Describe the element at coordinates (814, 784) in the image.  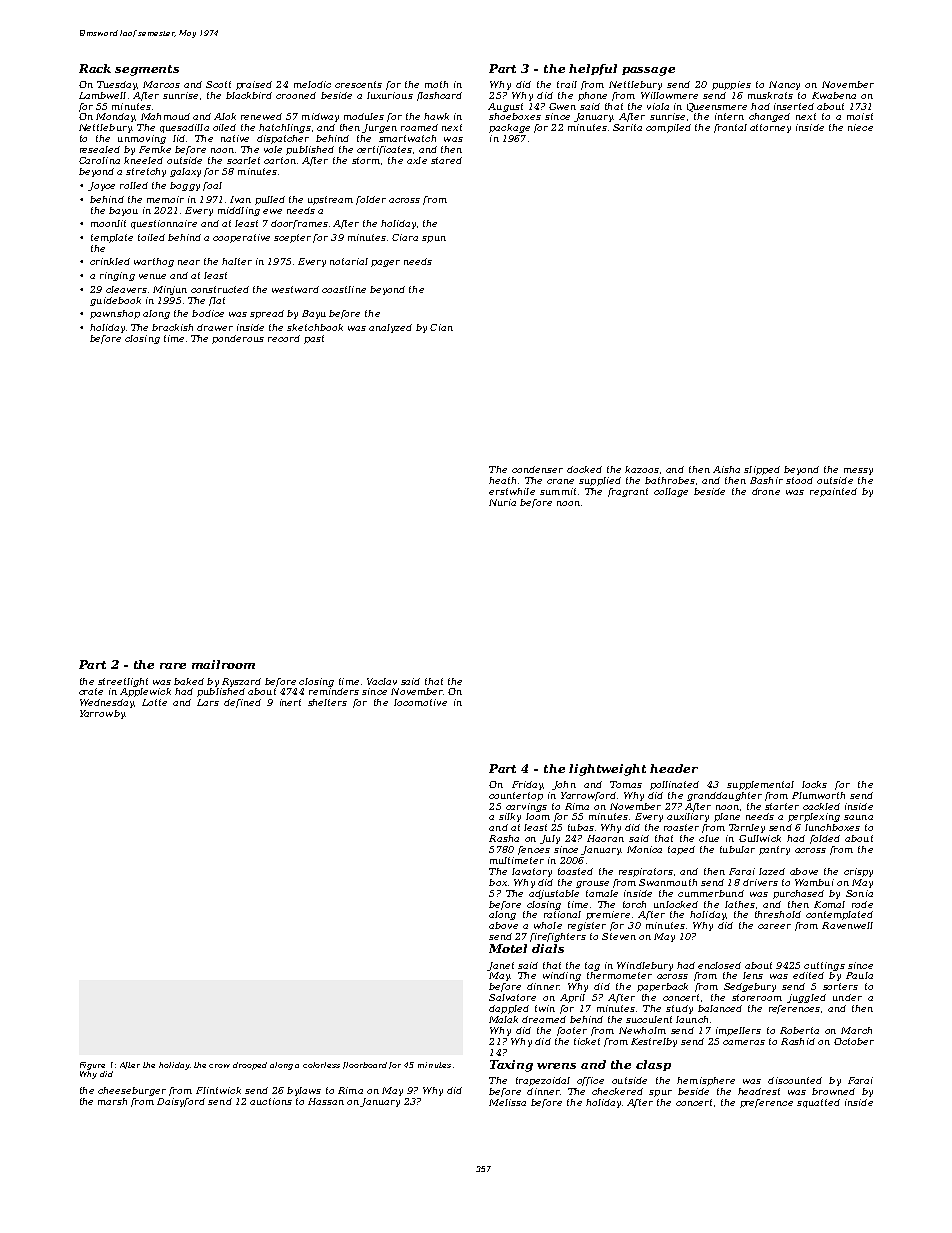
I see `locks` at that location.
